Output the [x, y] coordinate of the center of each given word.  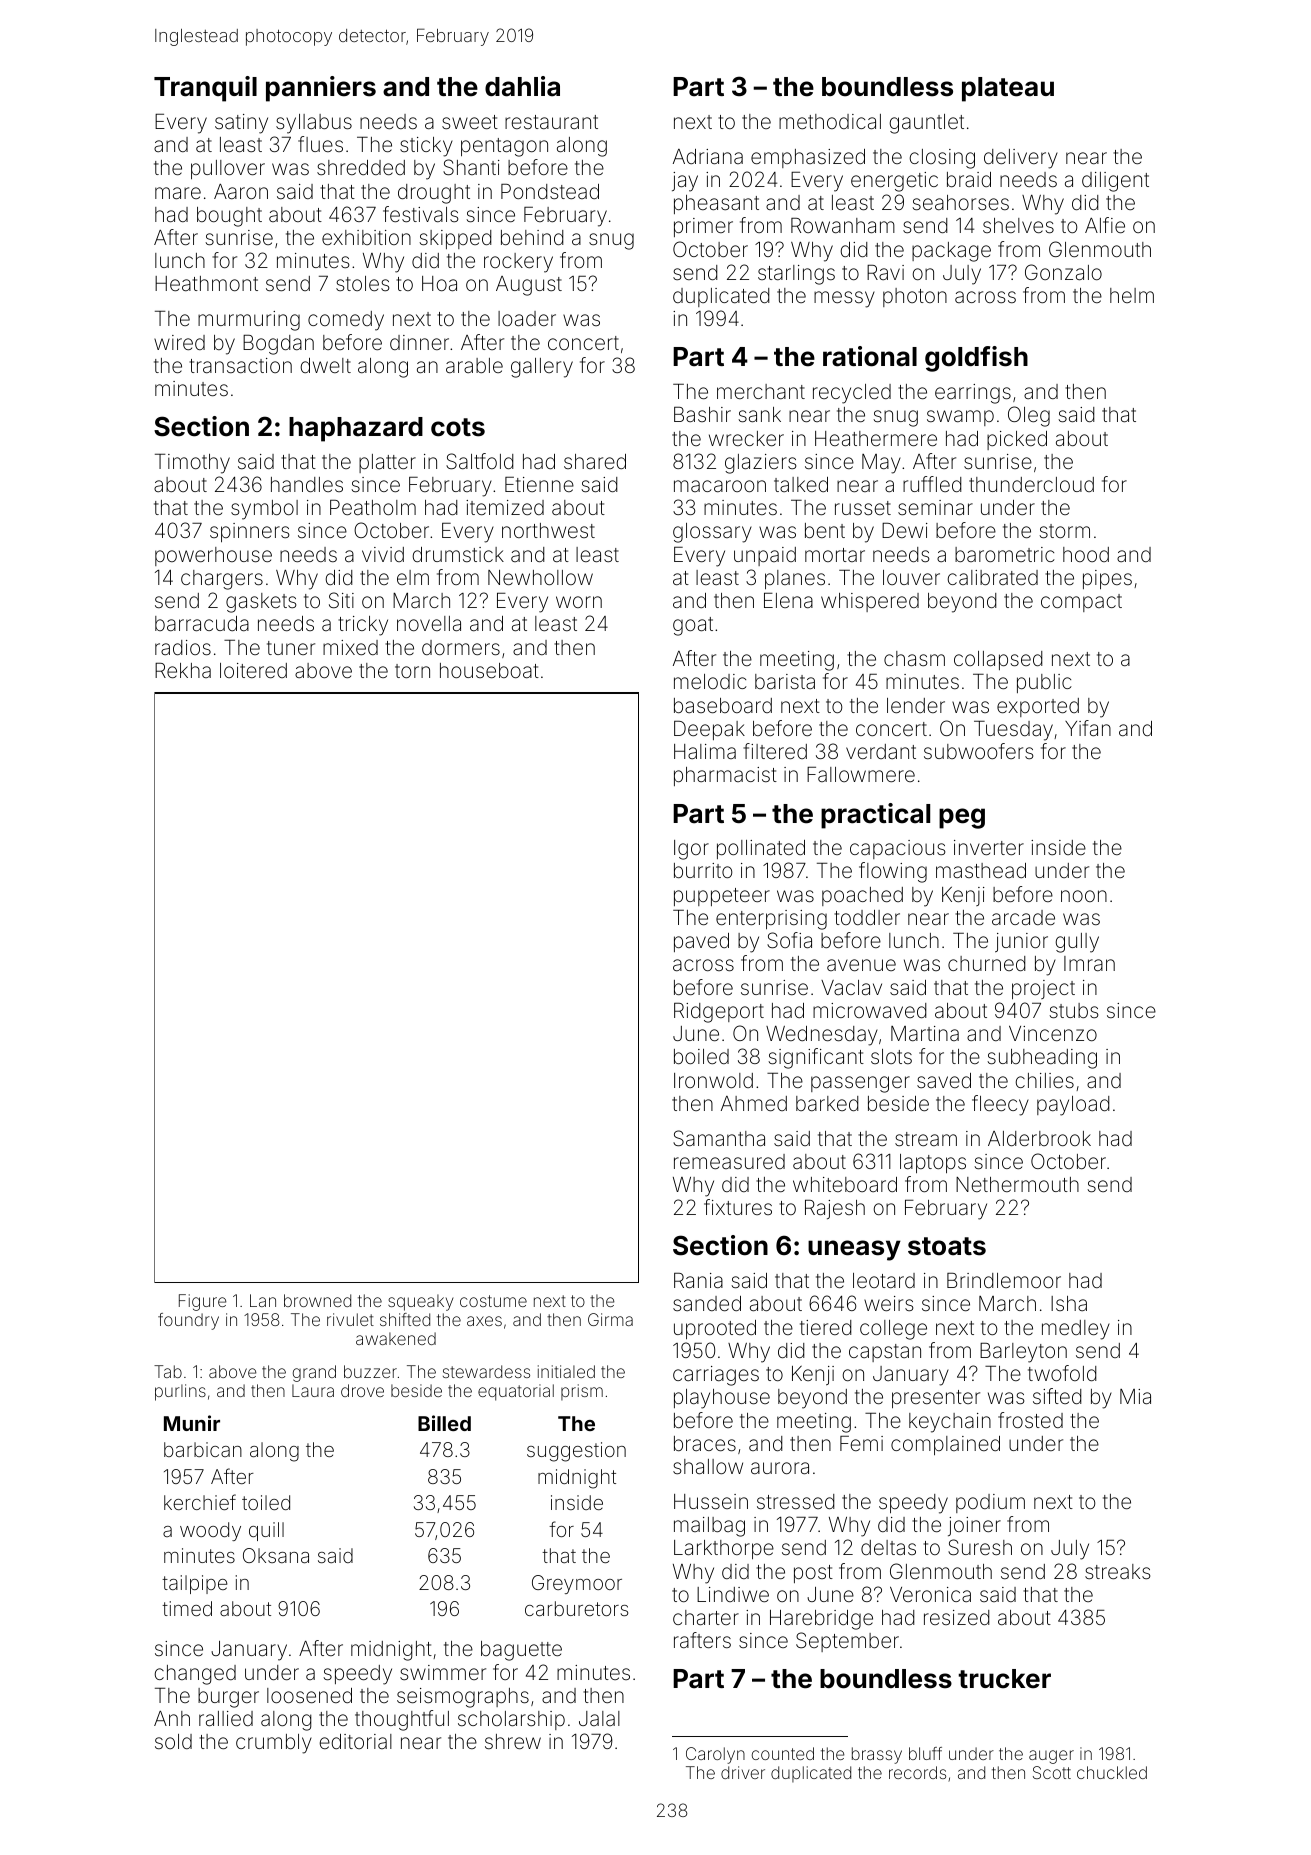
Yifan [1088, 728]
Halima [705, 751]
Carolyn [715, 1755]
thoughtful [402, 1720]
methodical [830, 121]
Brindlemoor [1004, 1280]
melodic [710, 681]
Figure [202, 1302]
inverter [989, 847]
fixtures [738, 1207]
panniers [321, 89]
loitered [253, 670]
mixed [350, 647]
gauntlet [926, 124]
